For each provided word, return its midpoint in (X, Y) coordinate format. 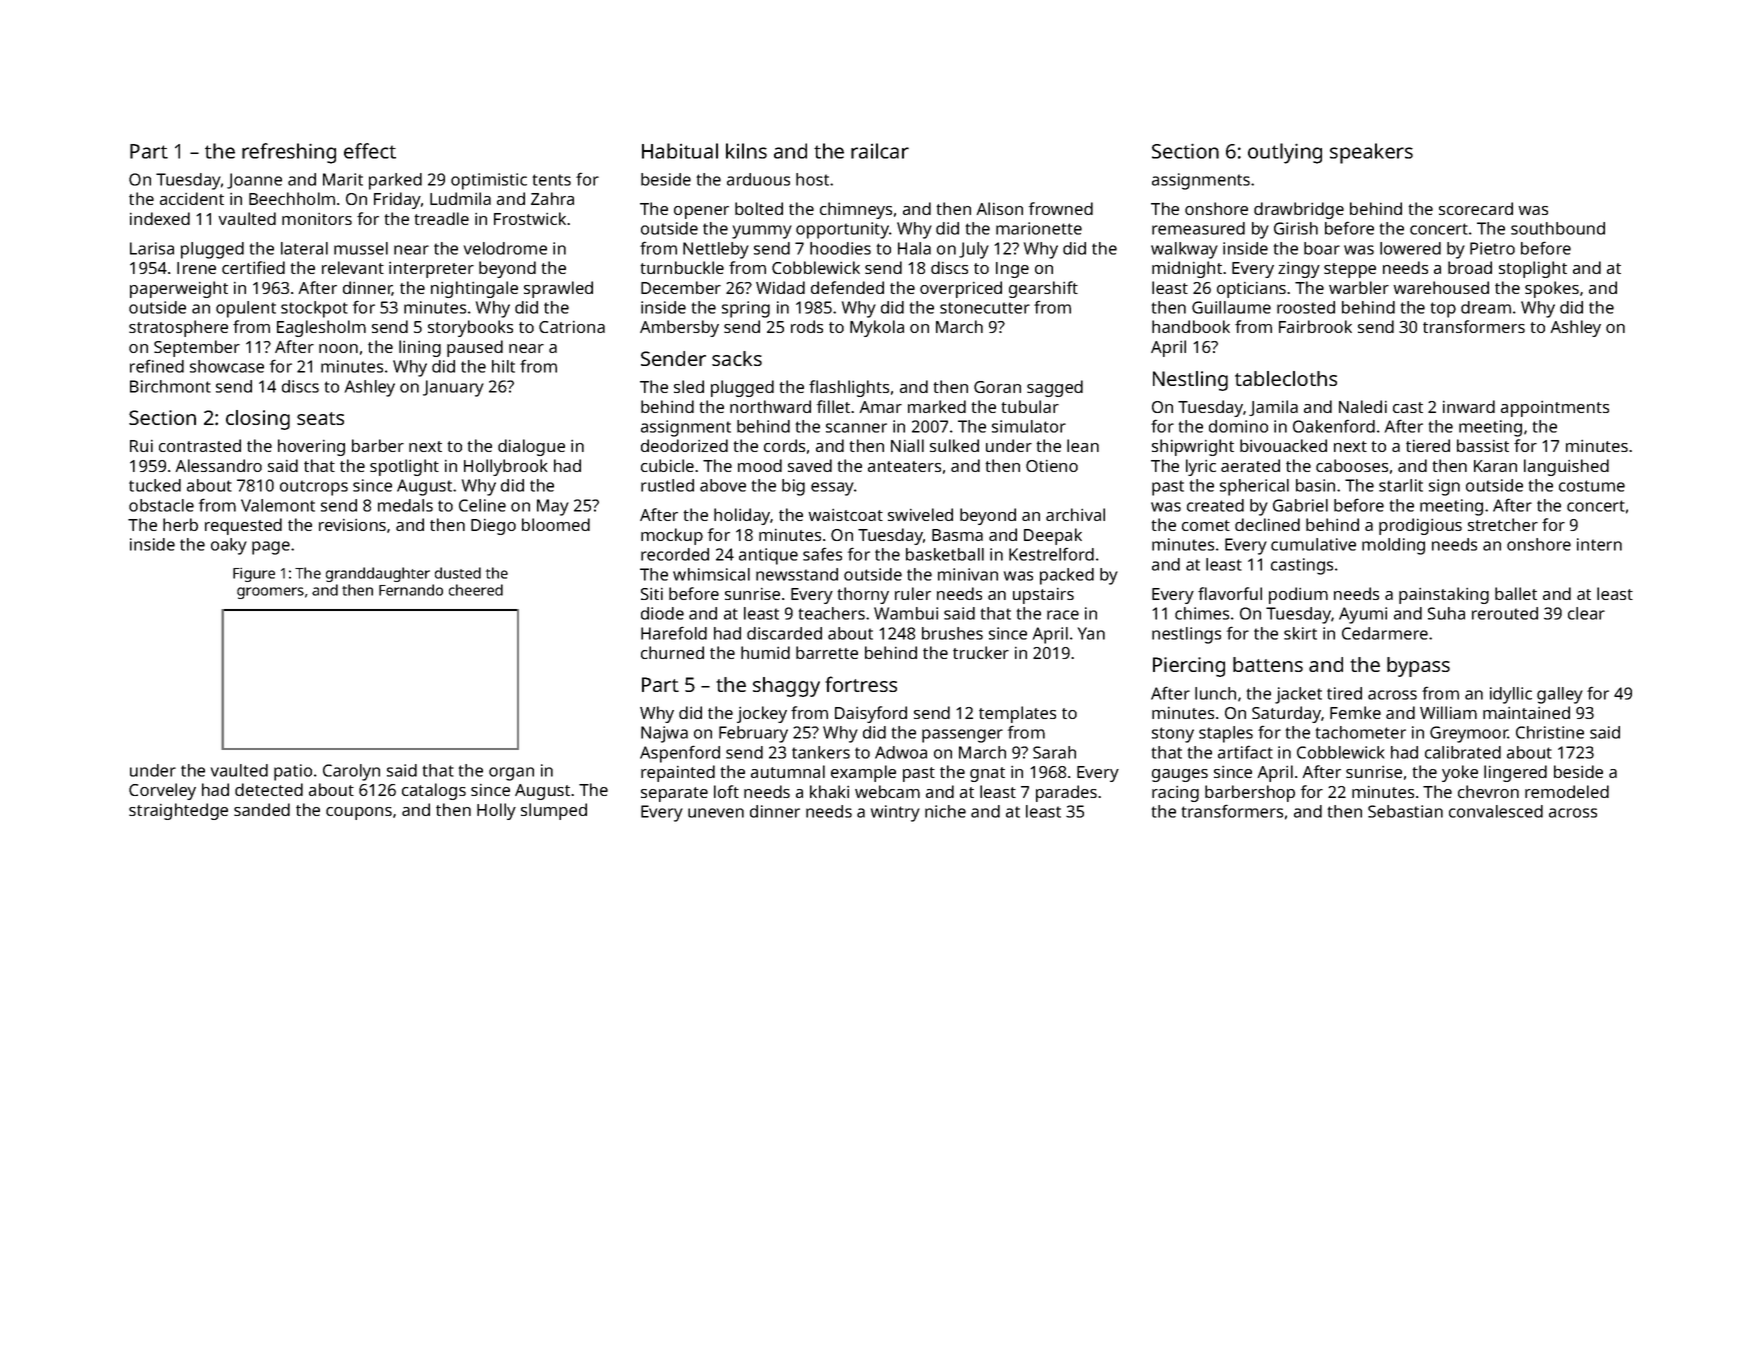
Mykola (877, 328)
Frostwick (530, 218)
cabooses (1352, 465)
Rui (141, 446)
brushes (952, 633)
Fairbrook (1315, 326)
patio (293, 772)
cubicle (667, 465)
